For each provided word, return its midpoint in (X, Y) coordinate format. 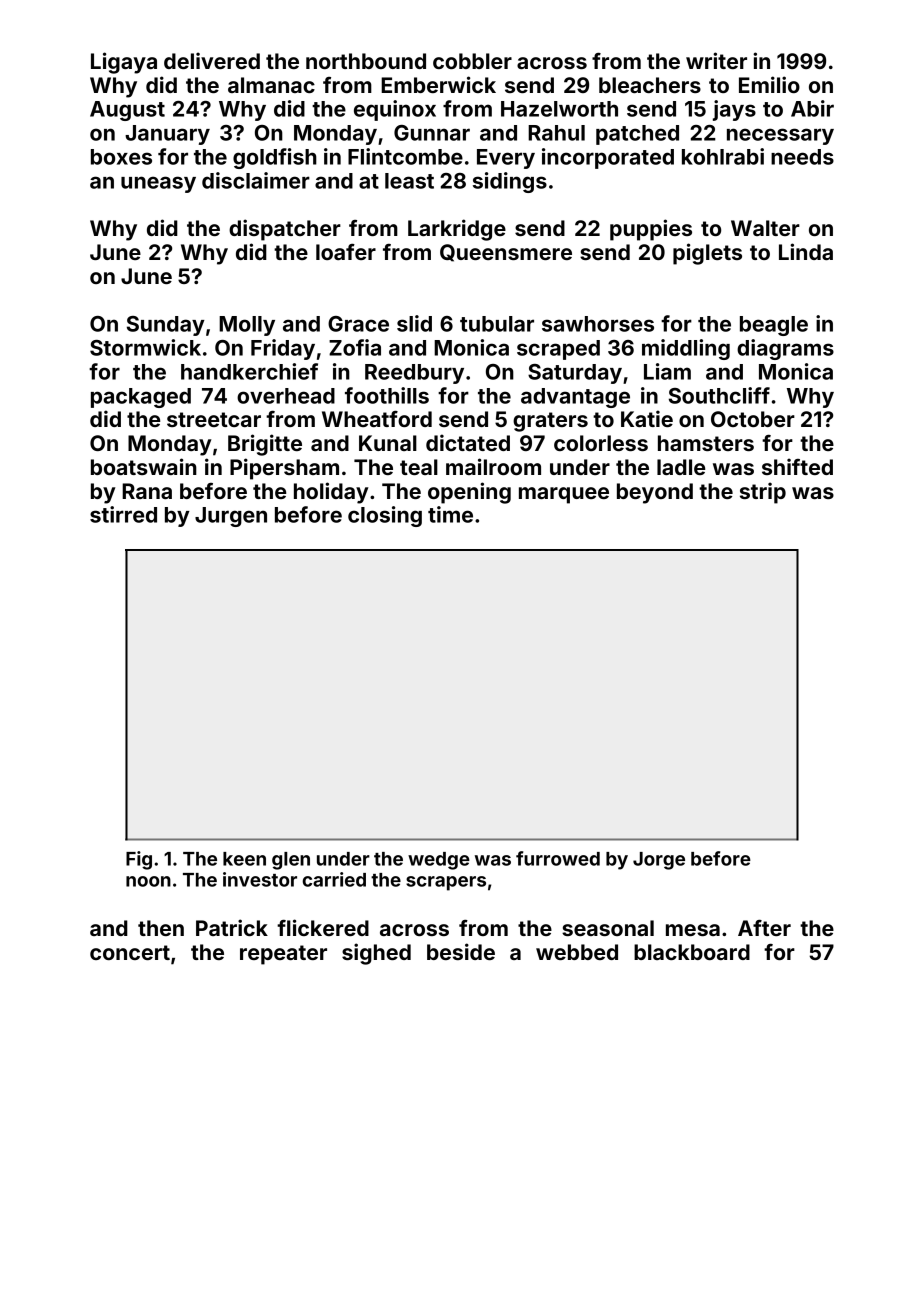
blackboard (692, 952)
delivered (212, 60)
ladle (681, 467)
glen (291, 861)
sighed (376, 954)
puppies (651, 230)
